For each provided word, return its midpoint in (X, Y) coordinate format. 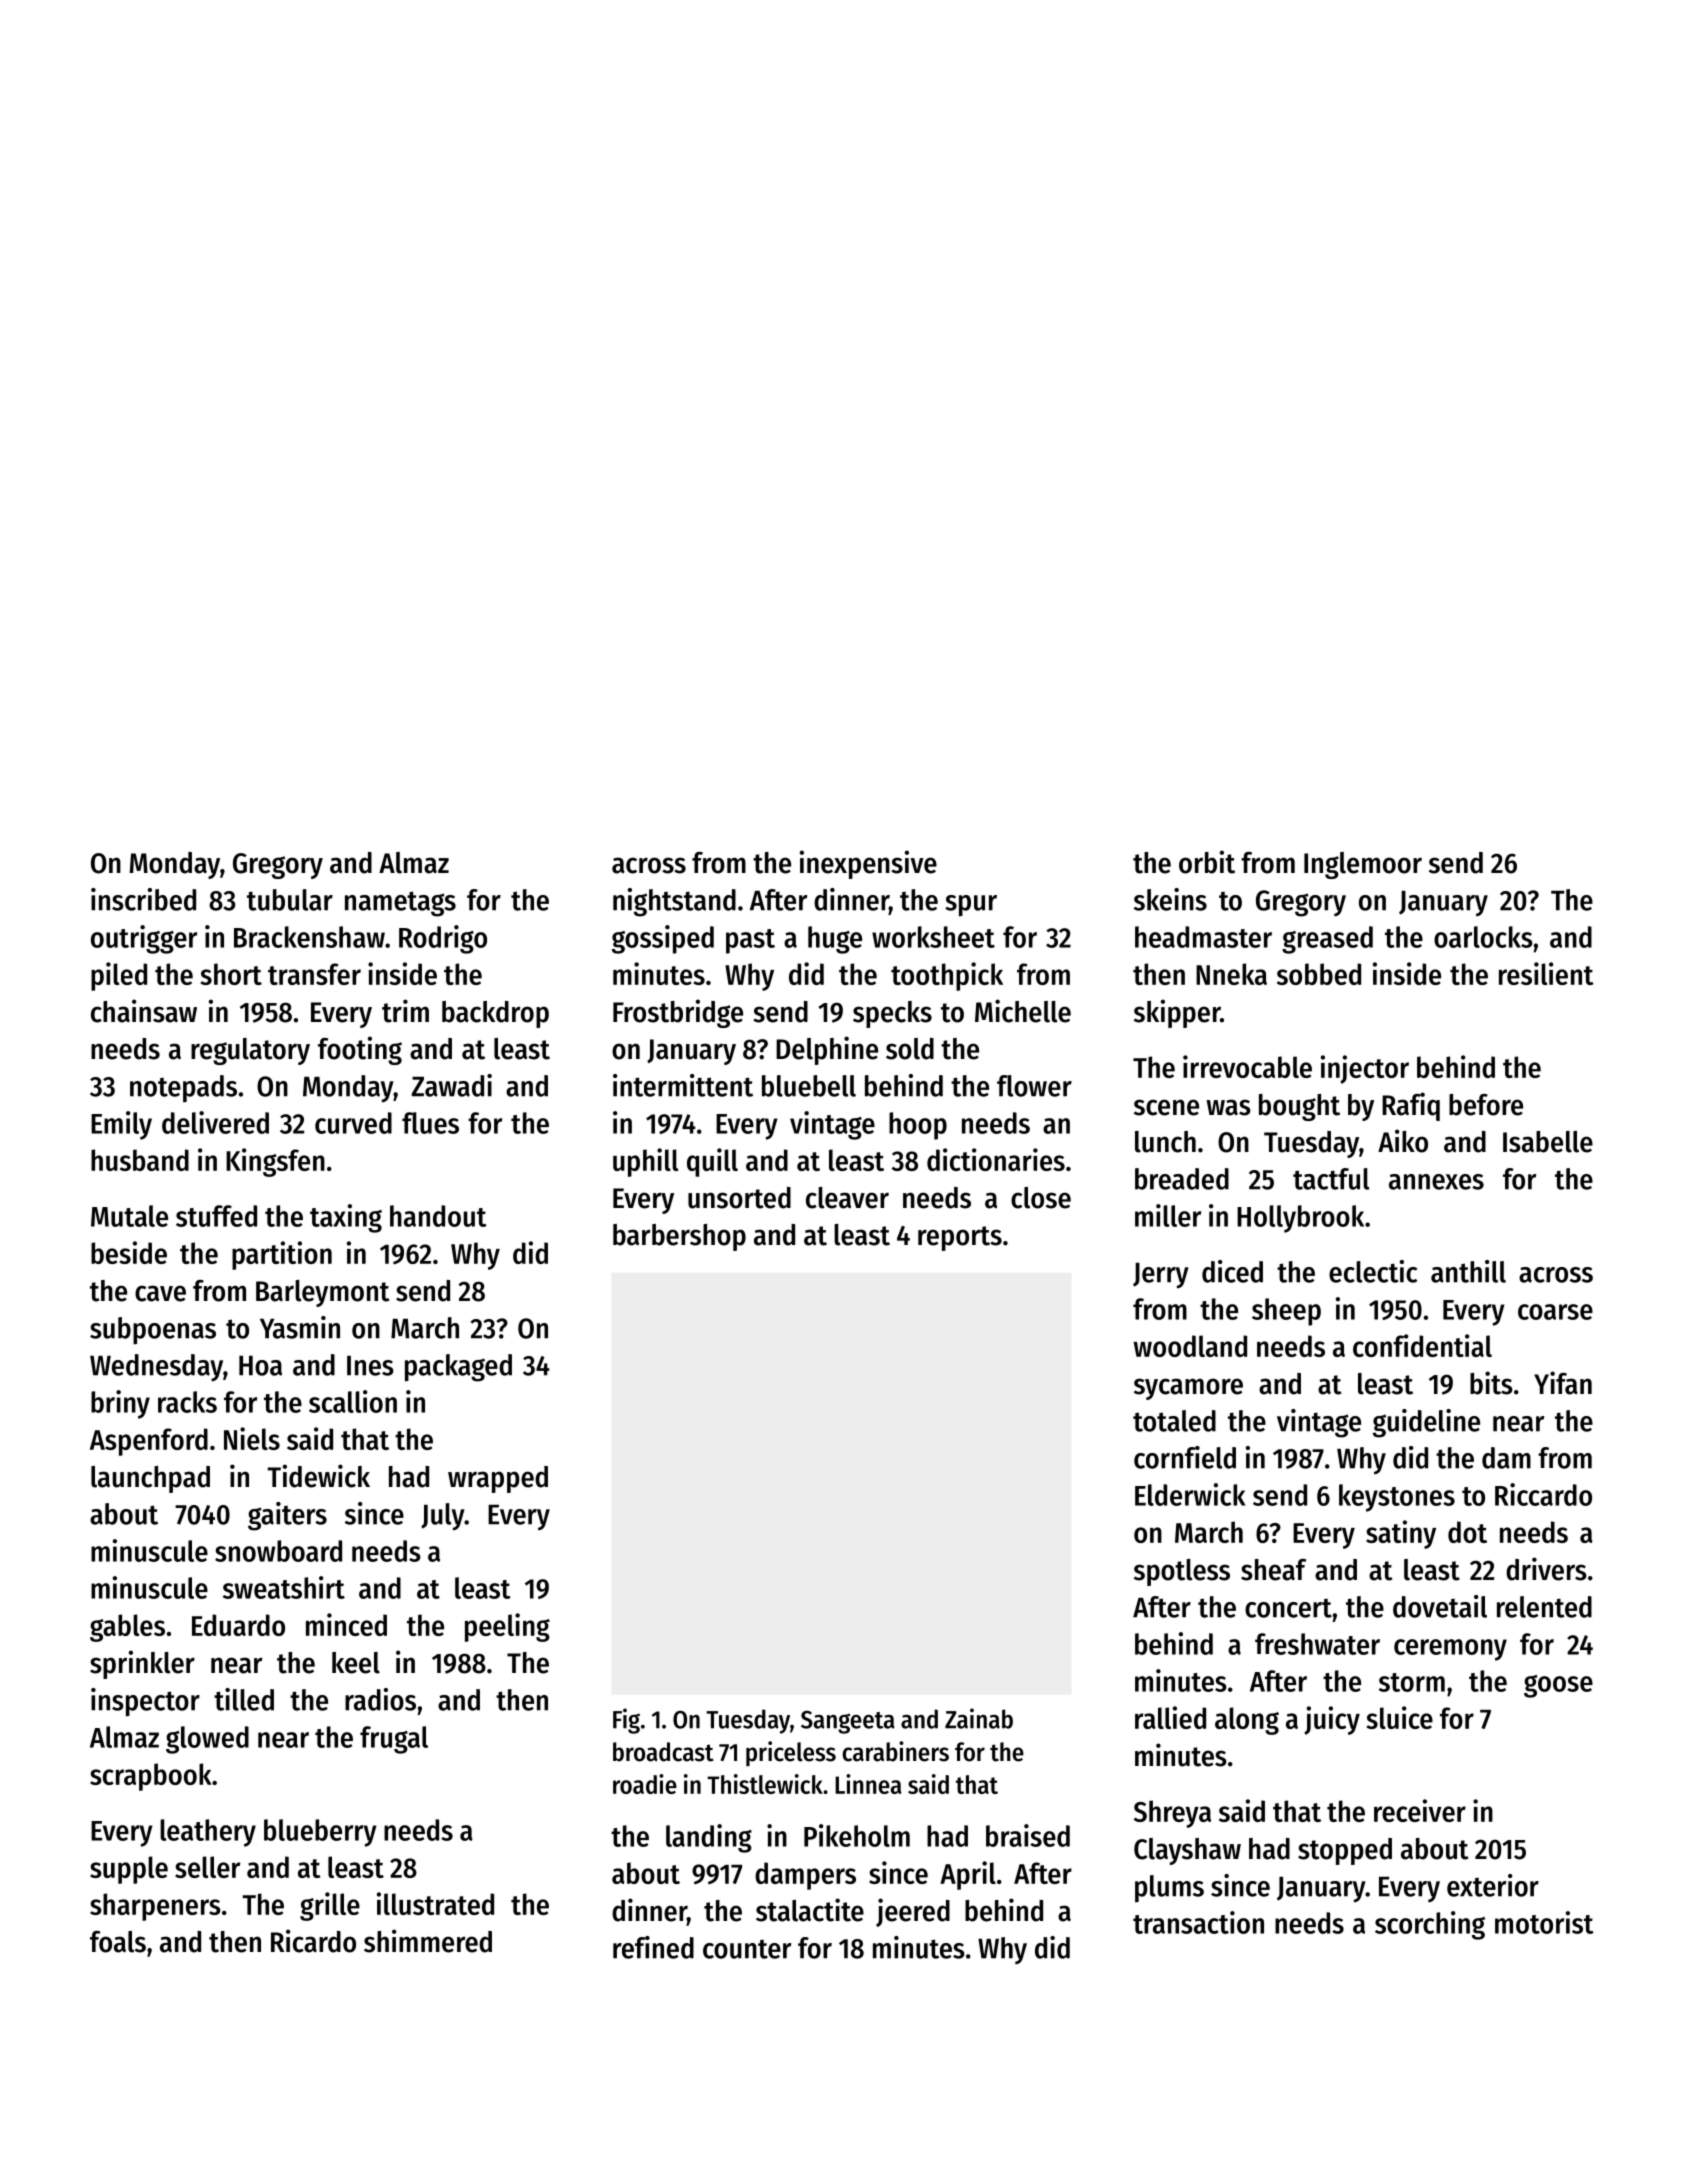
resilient (1546, 973)
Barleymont (322, 1293)
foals (118, 1942)
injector (1365, 1069)
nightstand (674, 902)
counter (747, 1949)
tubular (290, 900)
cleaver (847, 1198)
